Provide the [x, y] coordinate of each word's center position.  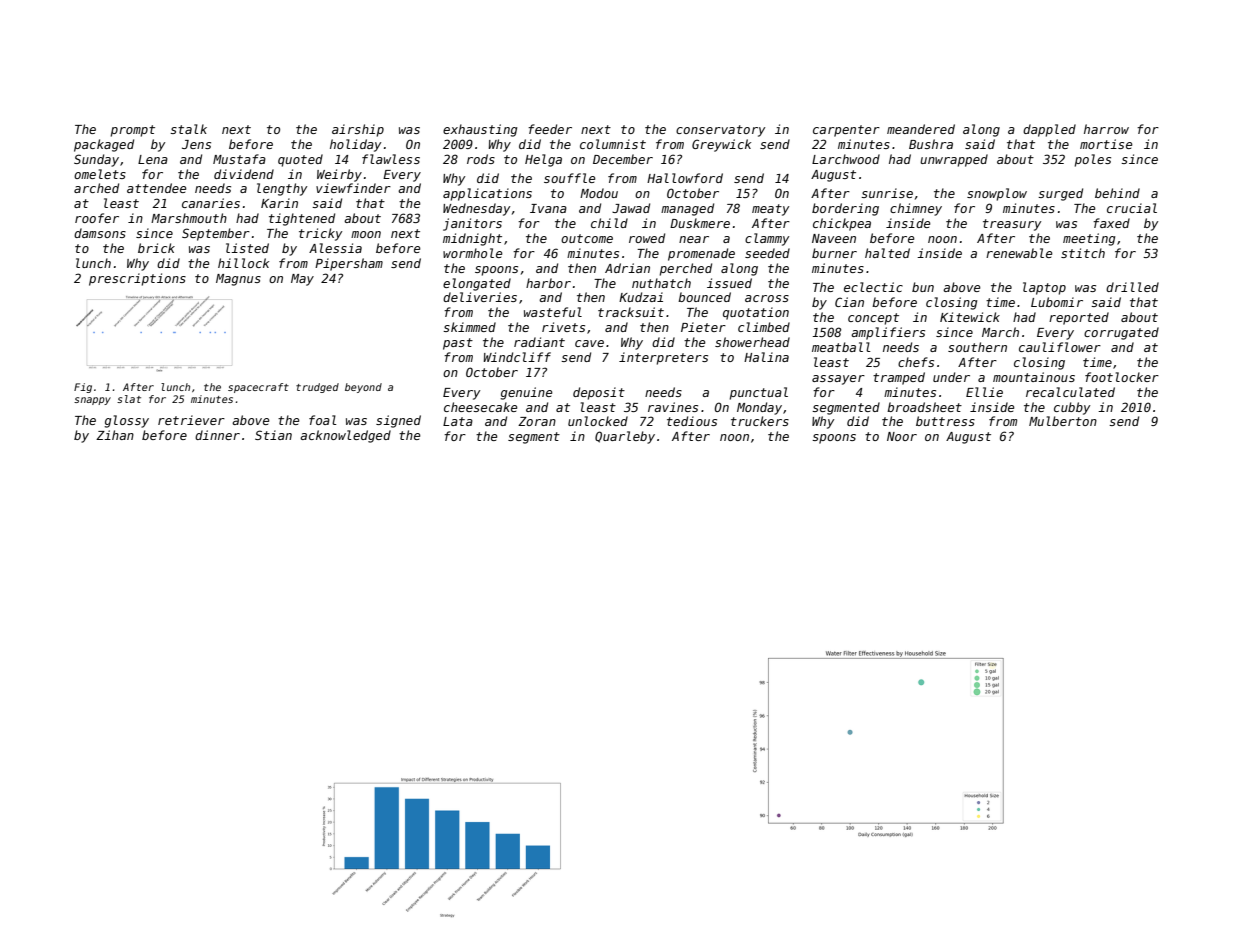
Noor [902, 436]
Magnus [238, 280]
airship [358, 130]
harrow [1106, 129]
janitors [472, 224]
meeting [1089, 239]
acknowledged [345, 436]
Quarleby [625, 437]
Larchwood [846, 159]
